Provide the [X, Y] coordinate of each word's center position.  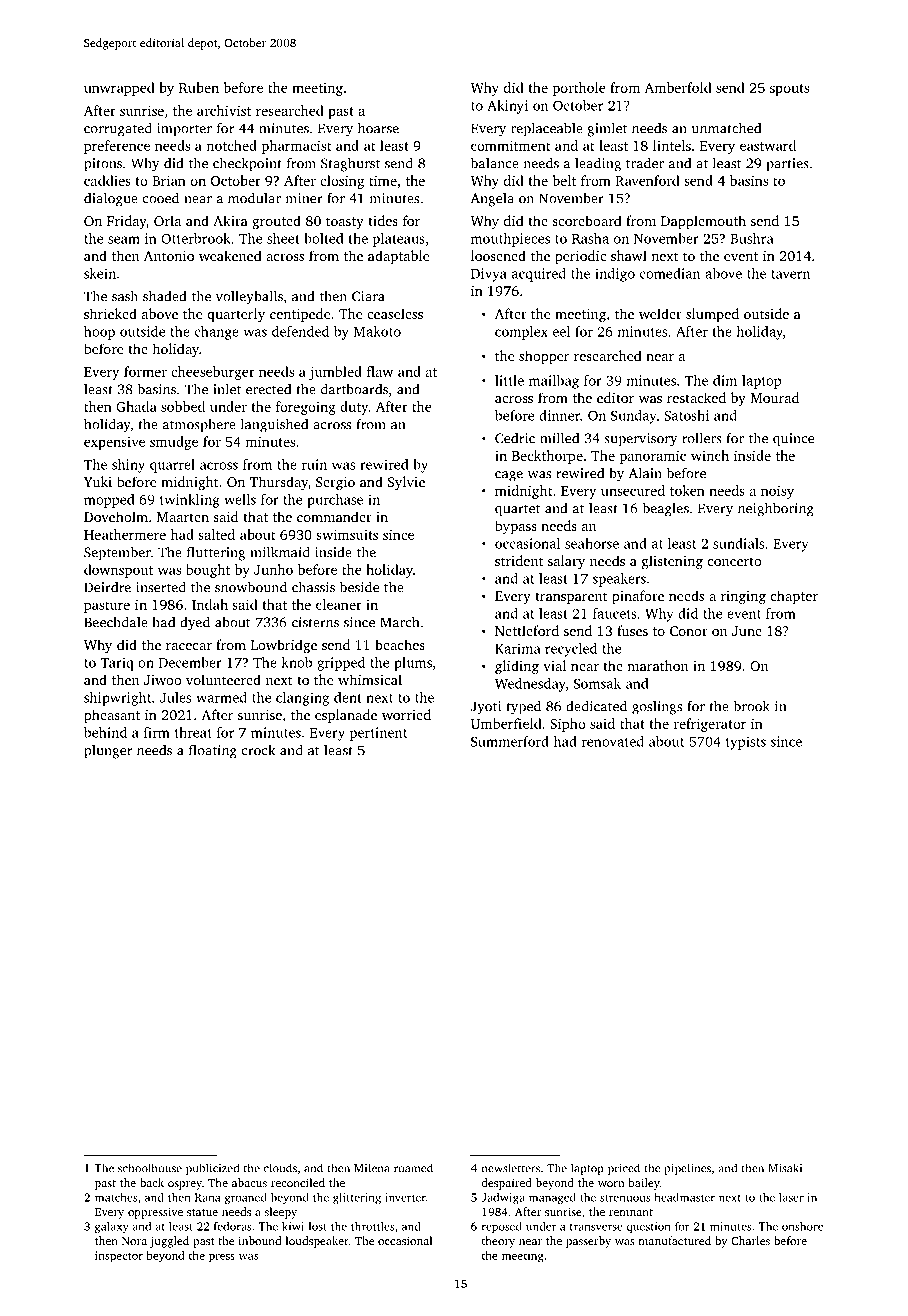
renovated [613, 741]
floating [213, 751]
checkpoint [247, 164]
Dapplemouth [703, 222]
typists [746, 743]
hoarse [378, 128]
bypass [516, 527]
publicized [212, 1169]
